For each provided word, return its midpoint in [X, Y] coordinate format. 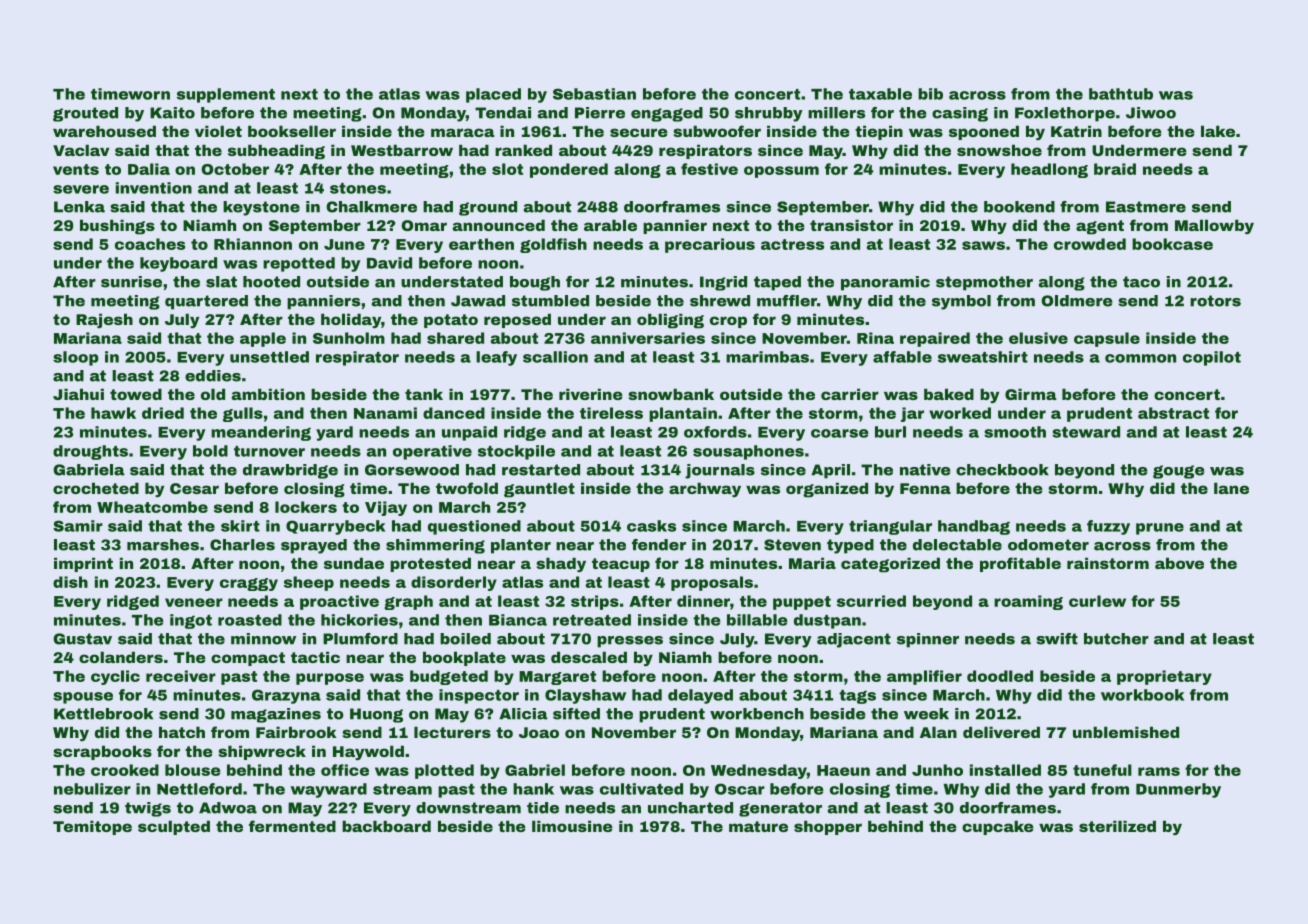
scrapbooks [102, 752]
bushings [117, 227]
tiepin [879, 132]
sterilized [1117, 826]
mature [758, 826]
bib [930, 94]
